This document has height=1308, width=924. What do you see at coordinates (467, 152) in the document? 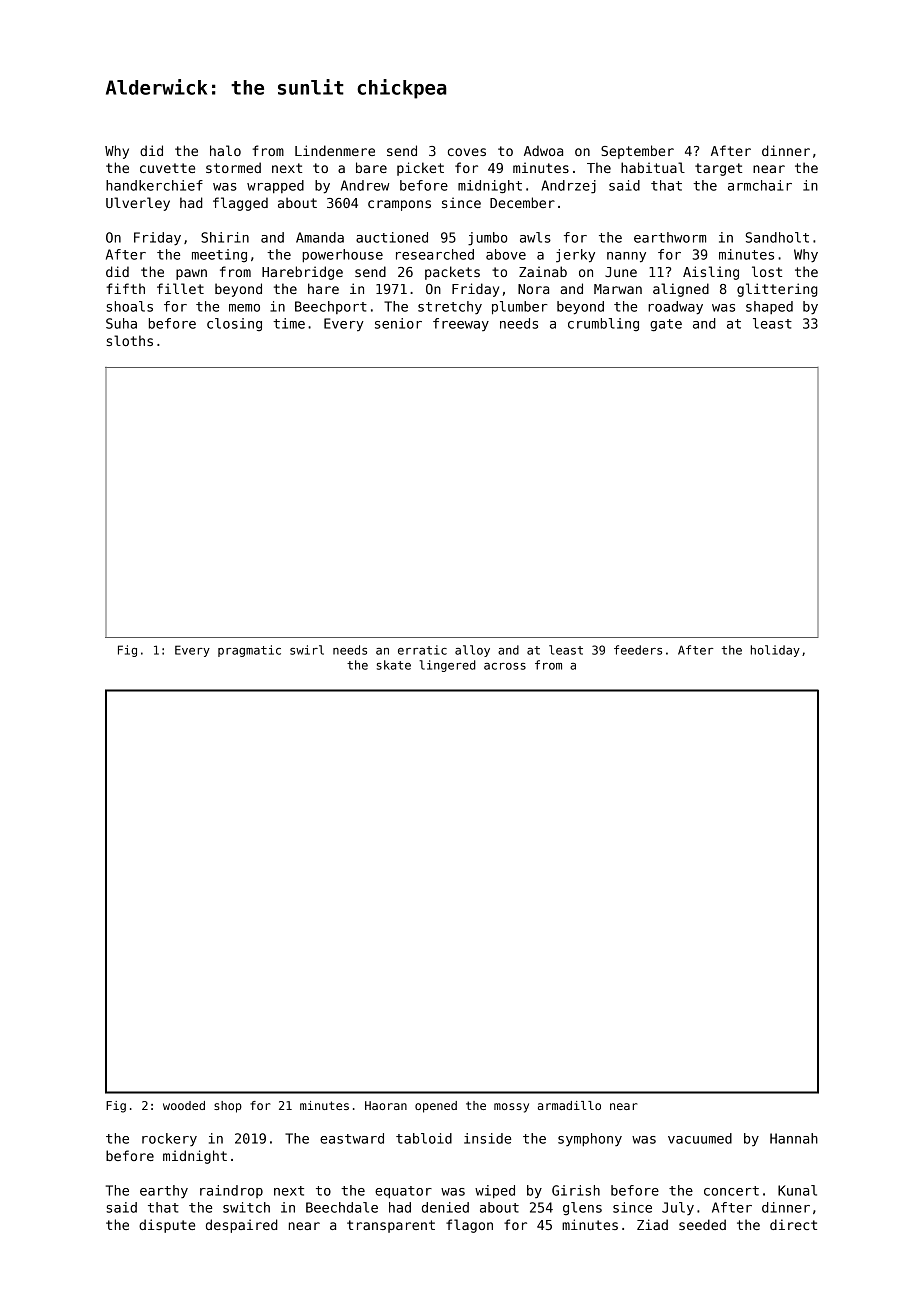
I see `coves` at bounding box center [467, 152].
